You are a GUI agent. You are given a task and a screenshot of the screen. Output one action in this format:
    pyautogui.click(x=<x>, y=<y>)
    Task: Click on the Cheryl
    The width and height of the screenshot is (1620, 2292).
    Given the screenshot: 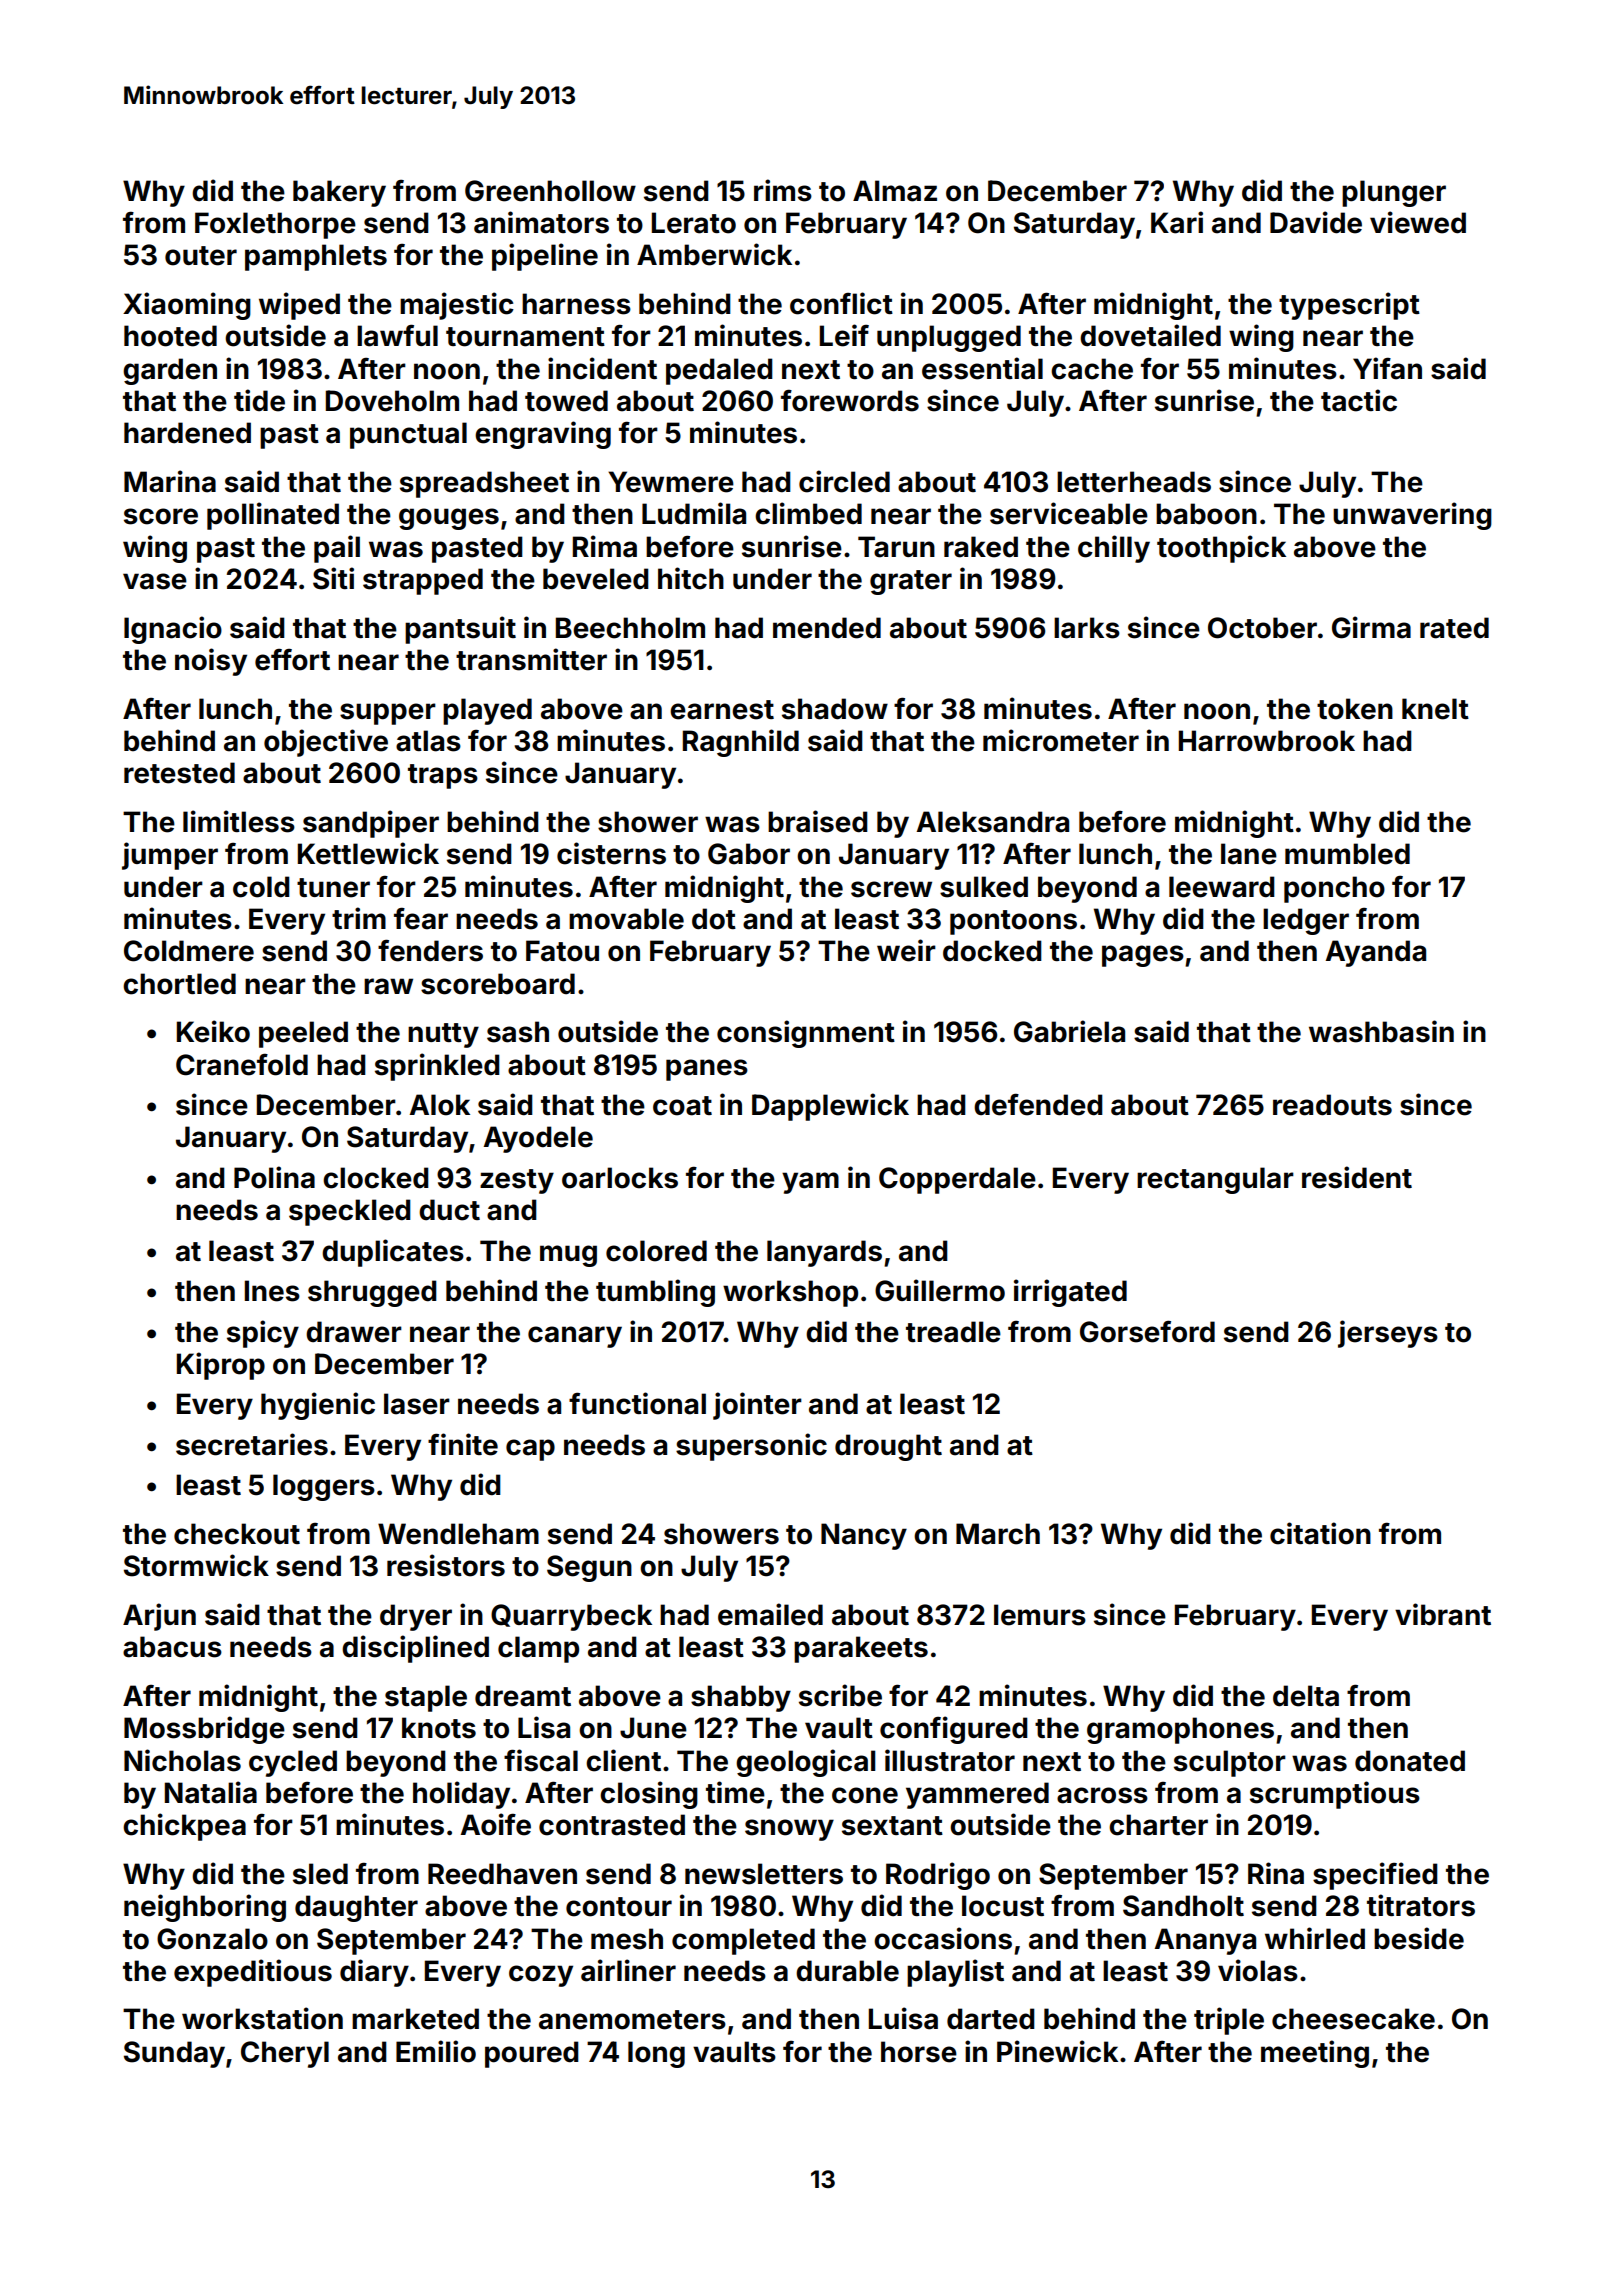 What is the action you would take?
    pyautogui.click(x=285, y=2054)
